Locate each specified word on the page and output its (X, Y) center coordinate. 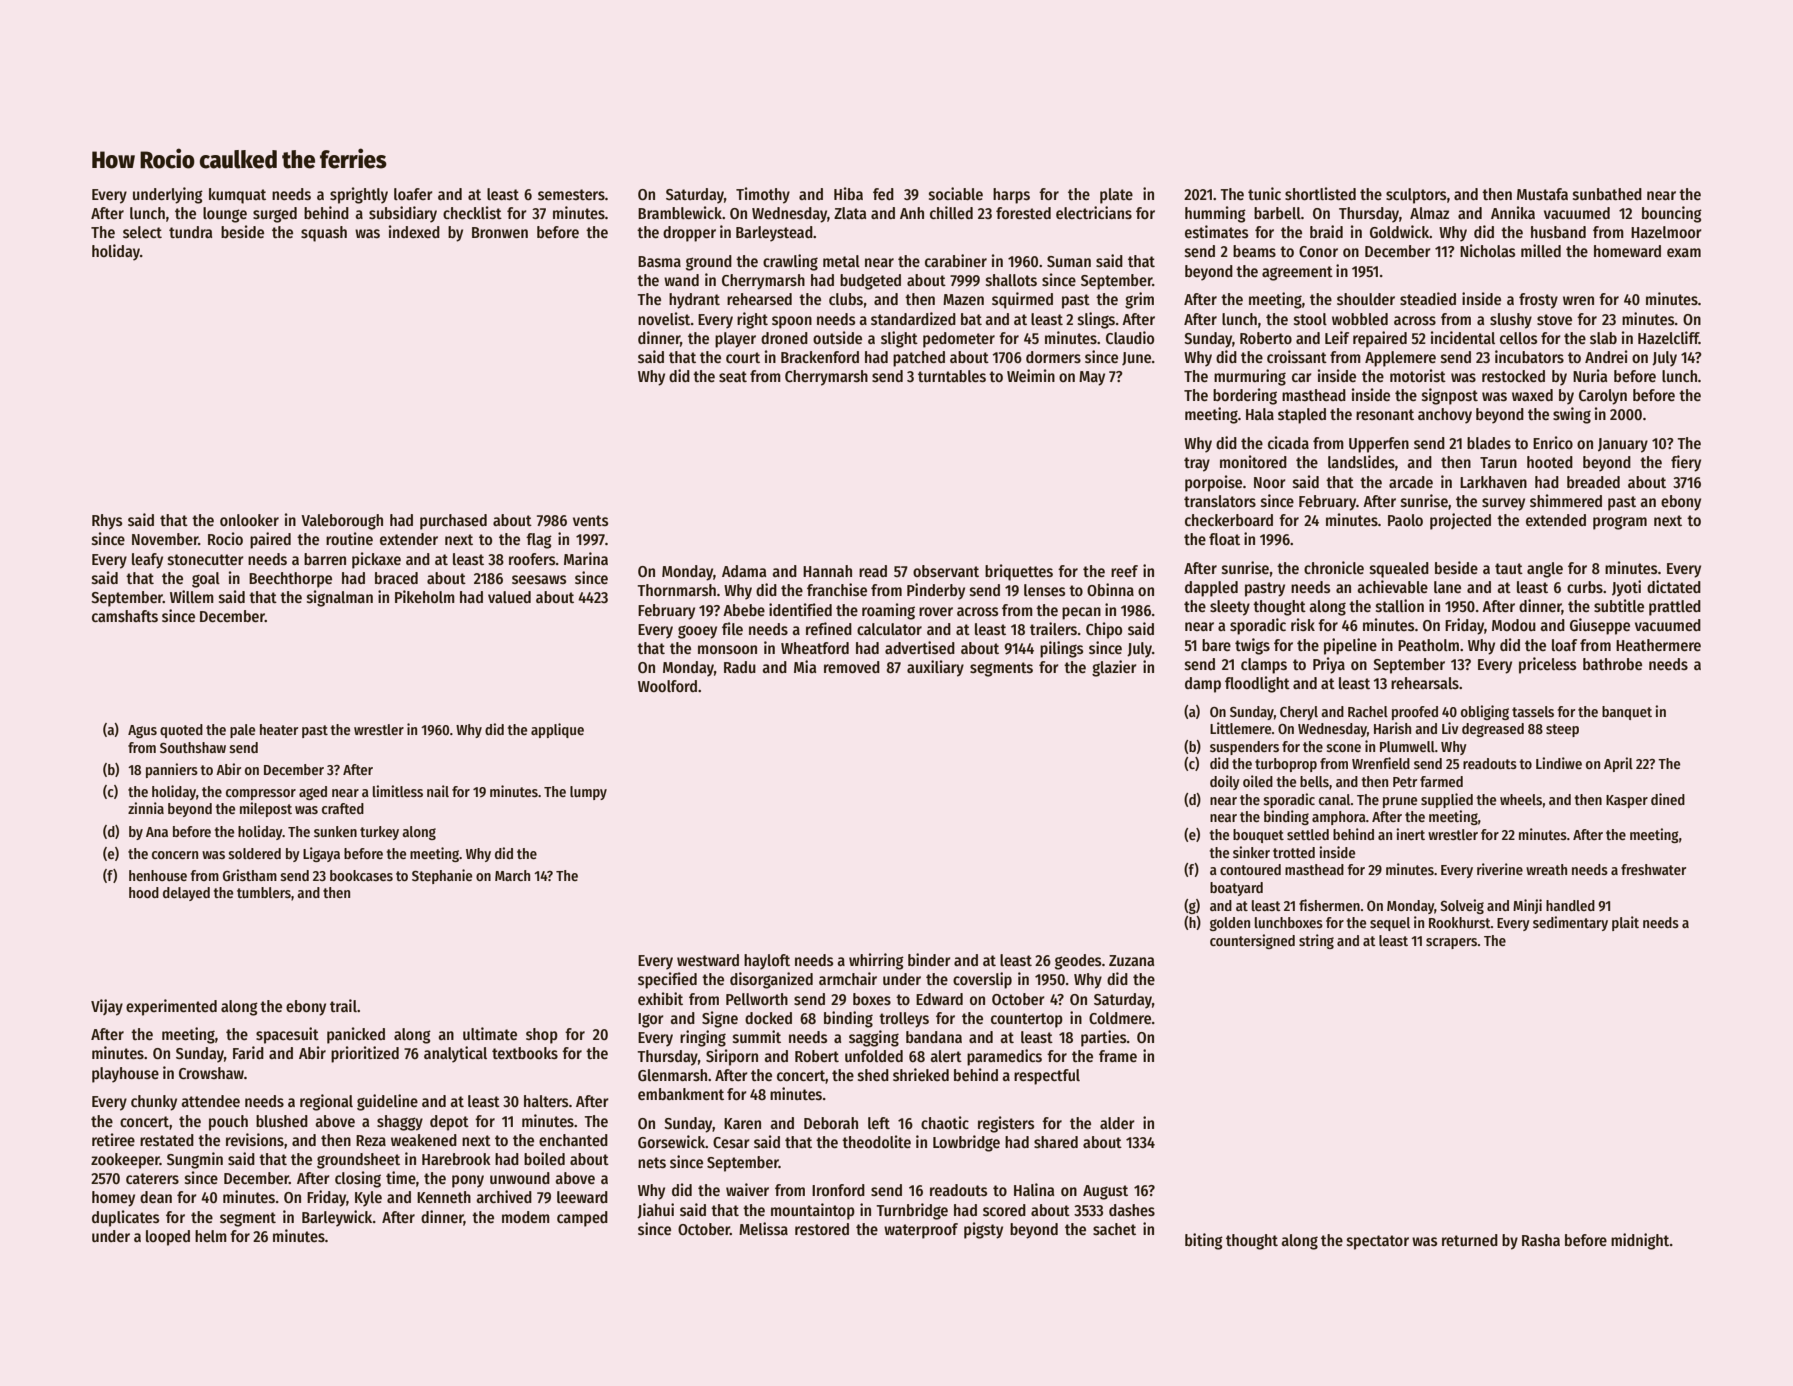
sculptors (1416, 196)
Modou (1514, 625)
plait (1625, 923)
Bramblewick (680, 213)
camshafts (125, 616)
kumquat (237, 196)
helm (211, 1236)
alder (1117, 1123)
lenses (1044, 590)
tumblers (264, 892)
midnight (1640, 1241)
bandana (934, 1037)
